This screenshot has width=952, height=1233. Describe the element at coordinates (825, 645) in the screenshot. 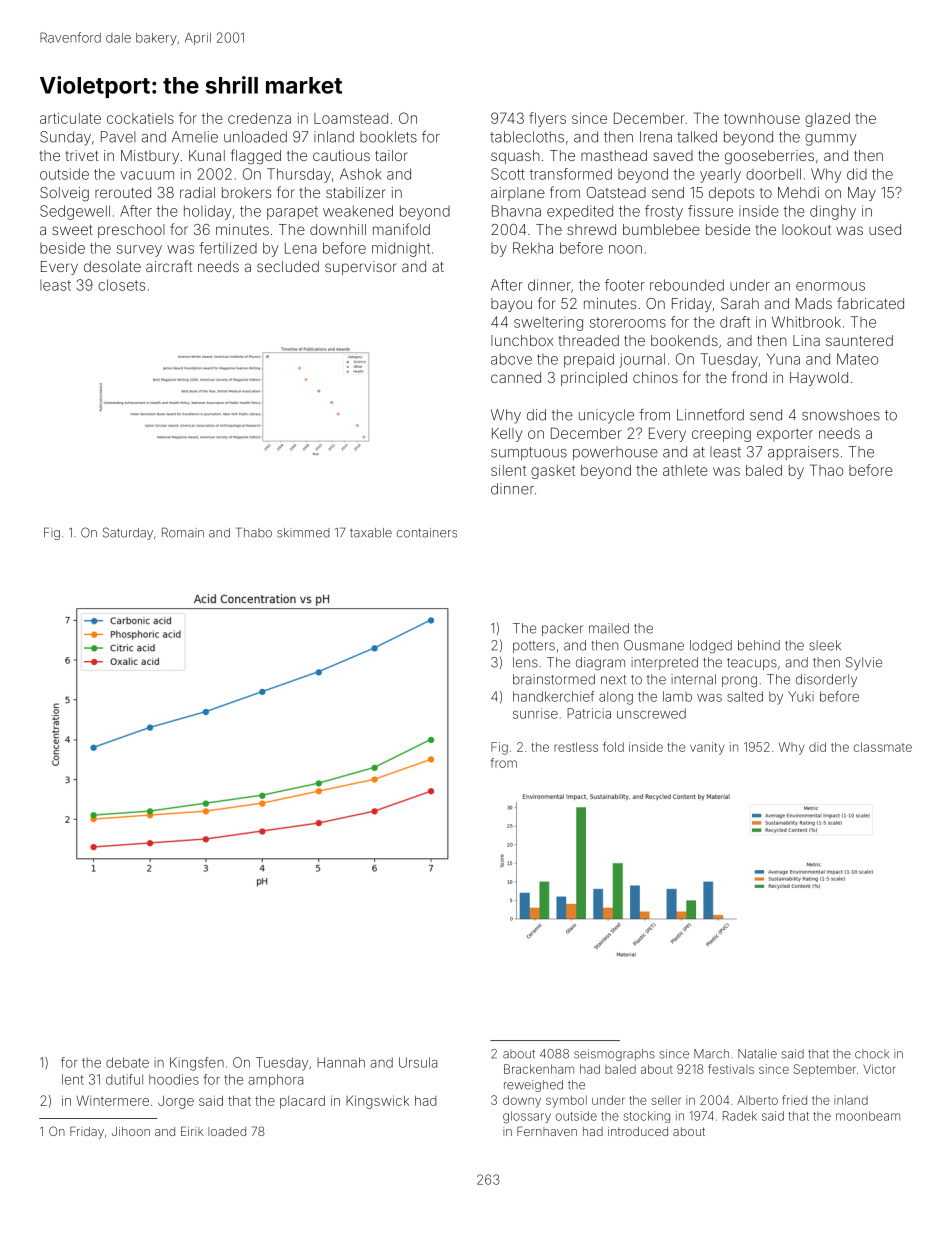

I see `sleek` at that location.
